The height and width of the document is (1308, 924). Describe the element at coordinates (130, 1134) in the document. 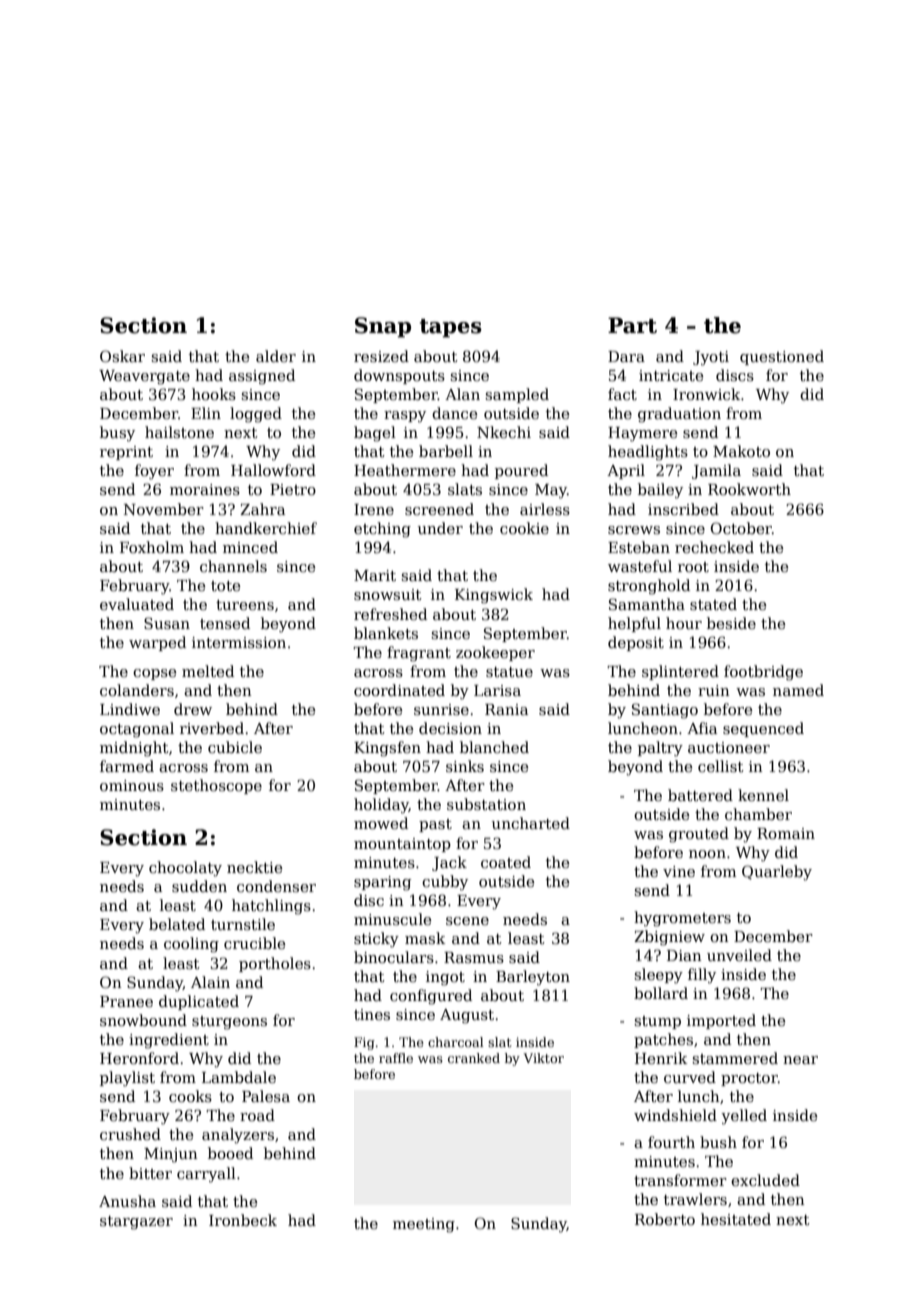

I see `crushed` at that location.
